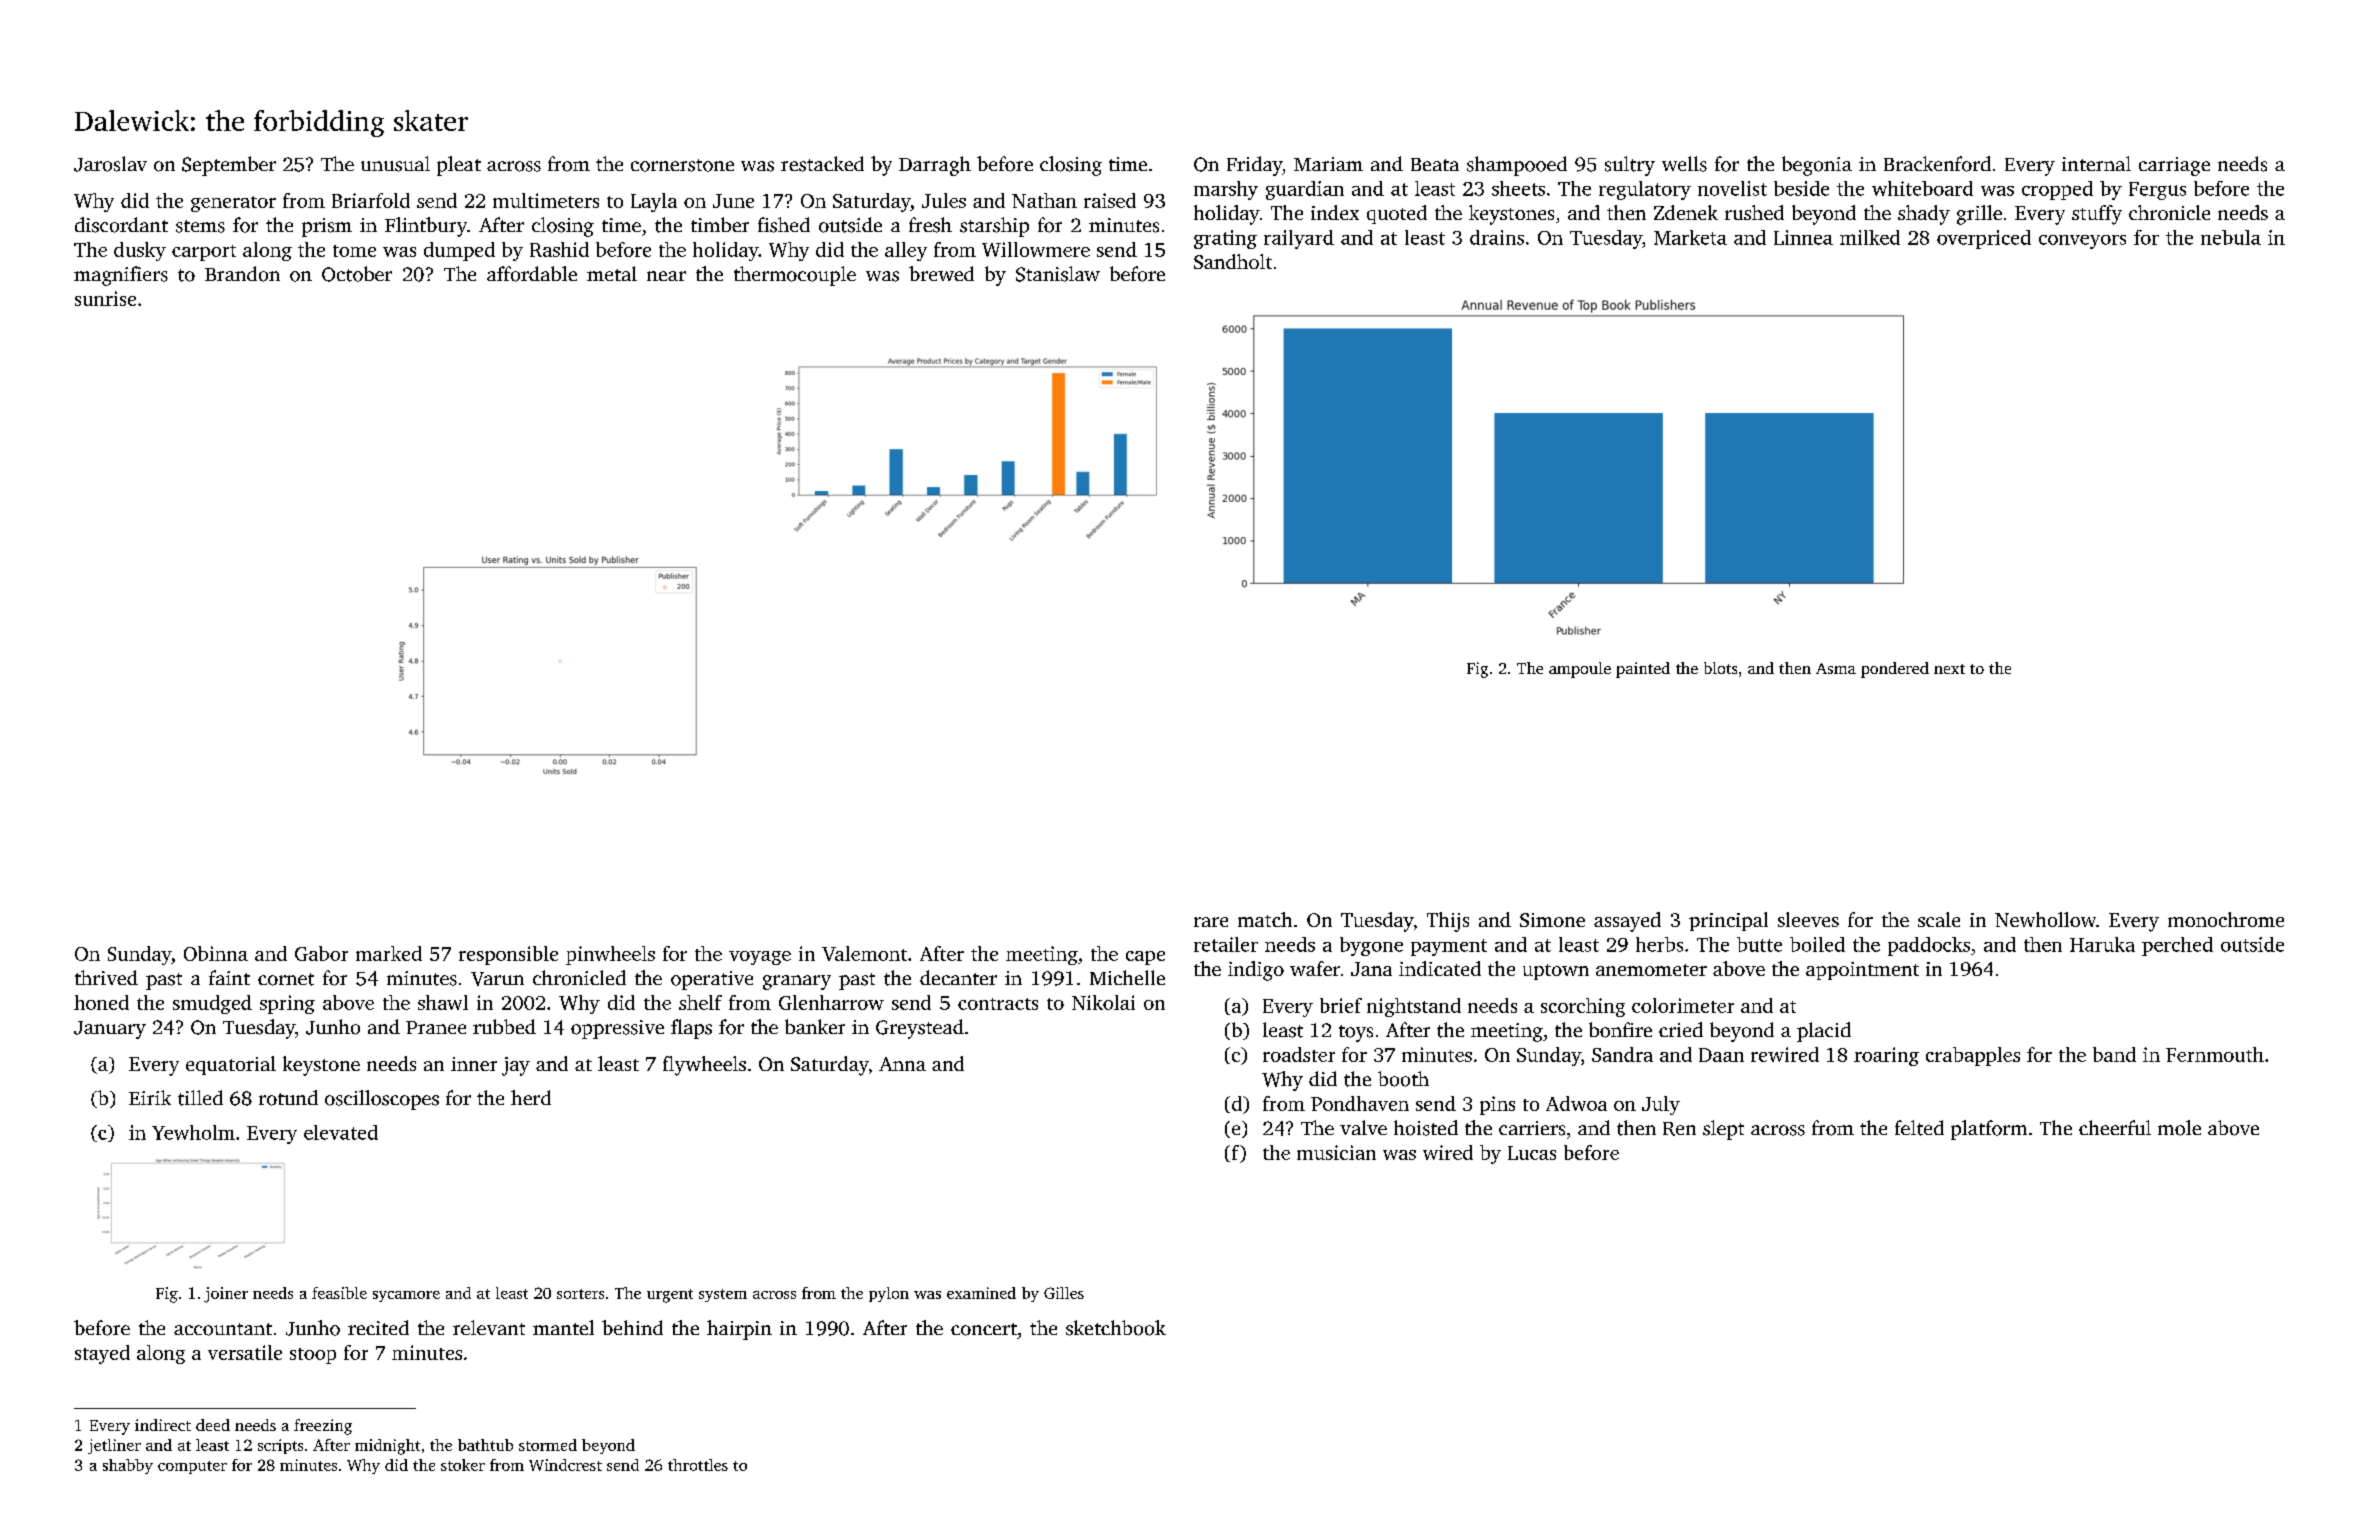 This screenshot has height=1526, width=2359. I want to click on stoop, so click(313, 1356).
